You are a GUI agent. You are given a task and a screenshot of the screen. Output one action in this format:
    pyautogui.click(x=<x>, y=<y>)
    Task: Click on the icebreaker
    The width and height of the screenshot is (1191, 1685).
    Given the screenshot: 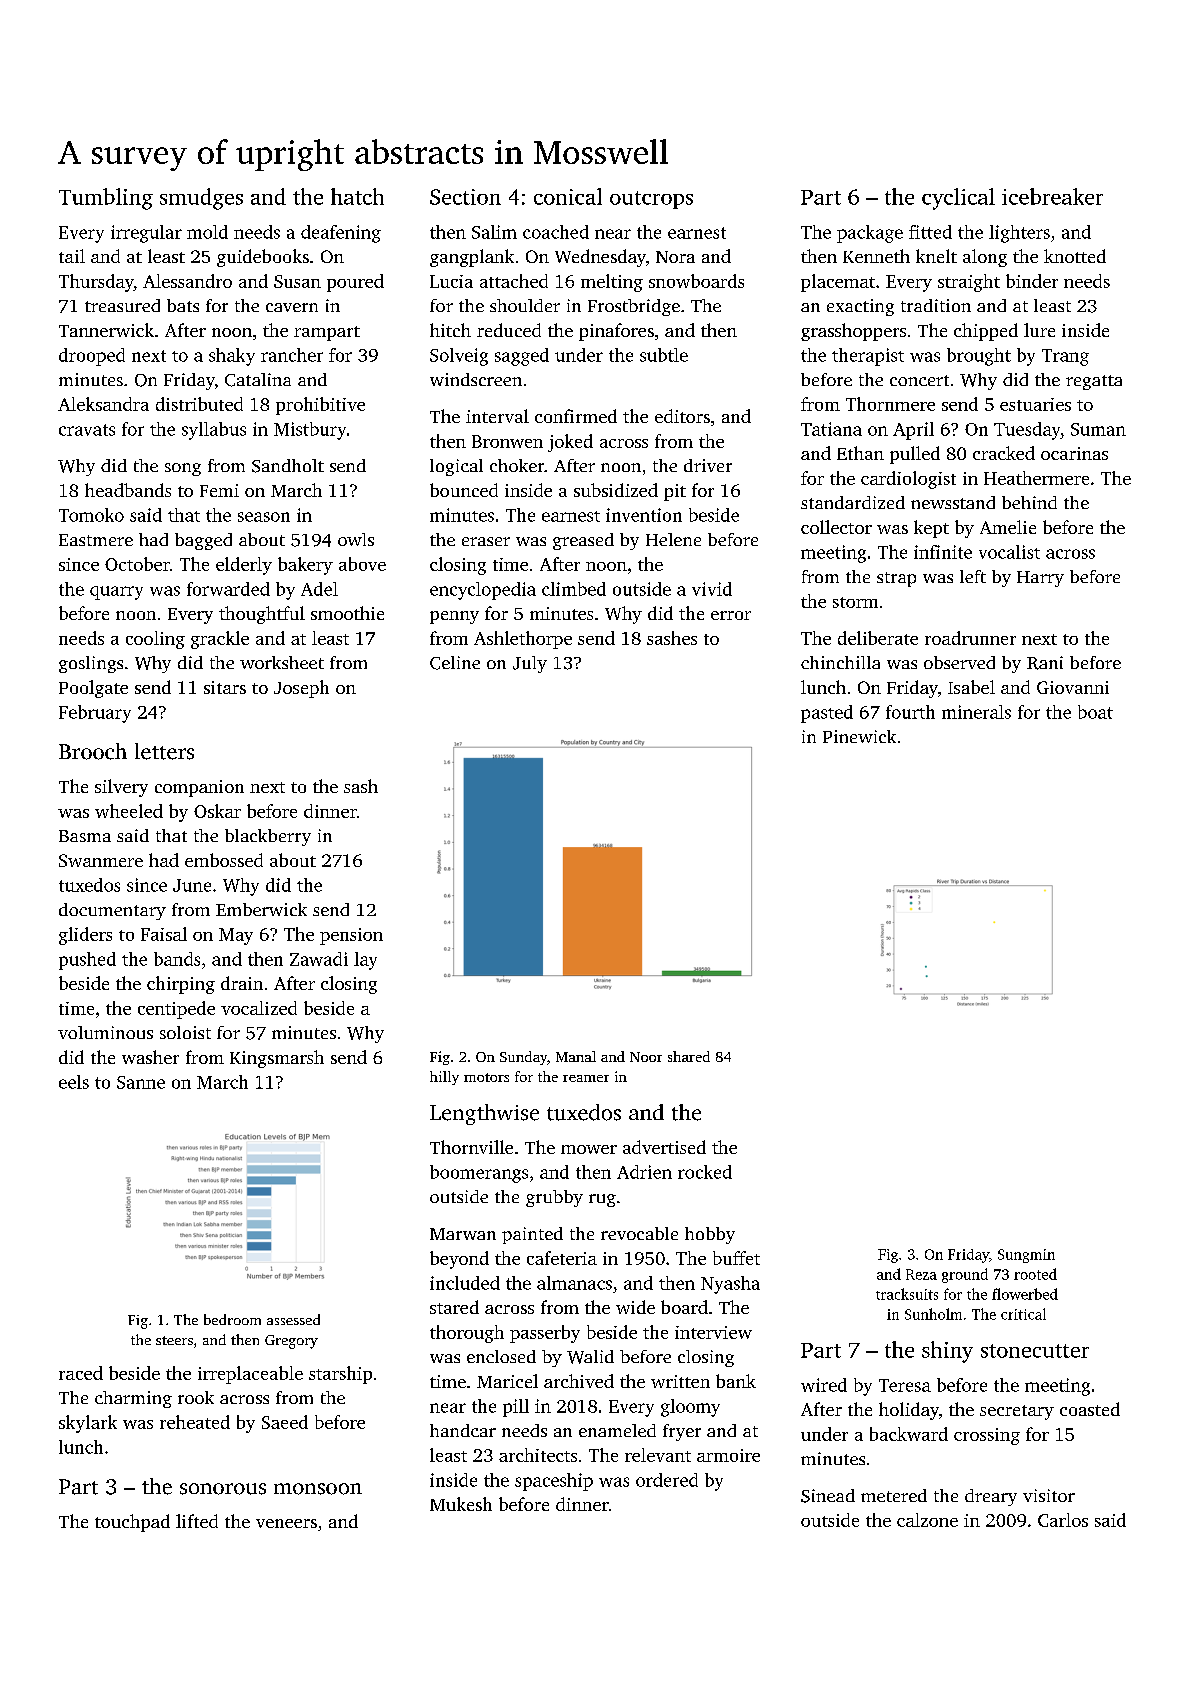 What is the action you would take?
    pyautogui.click(x=1052, y=196)
